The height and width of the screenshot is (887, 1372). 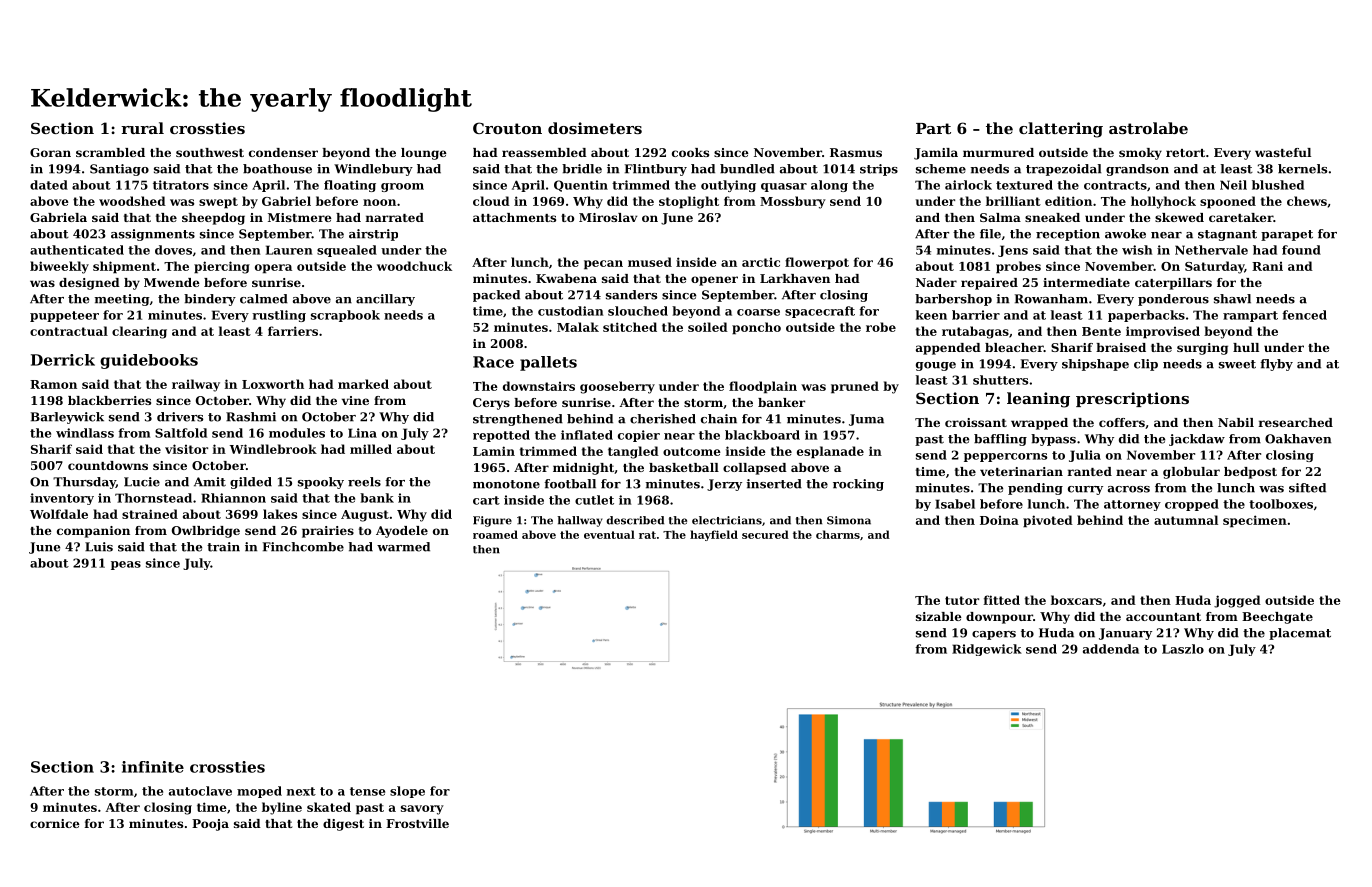 I want to click on murmured, so click(x=998, y=152).
